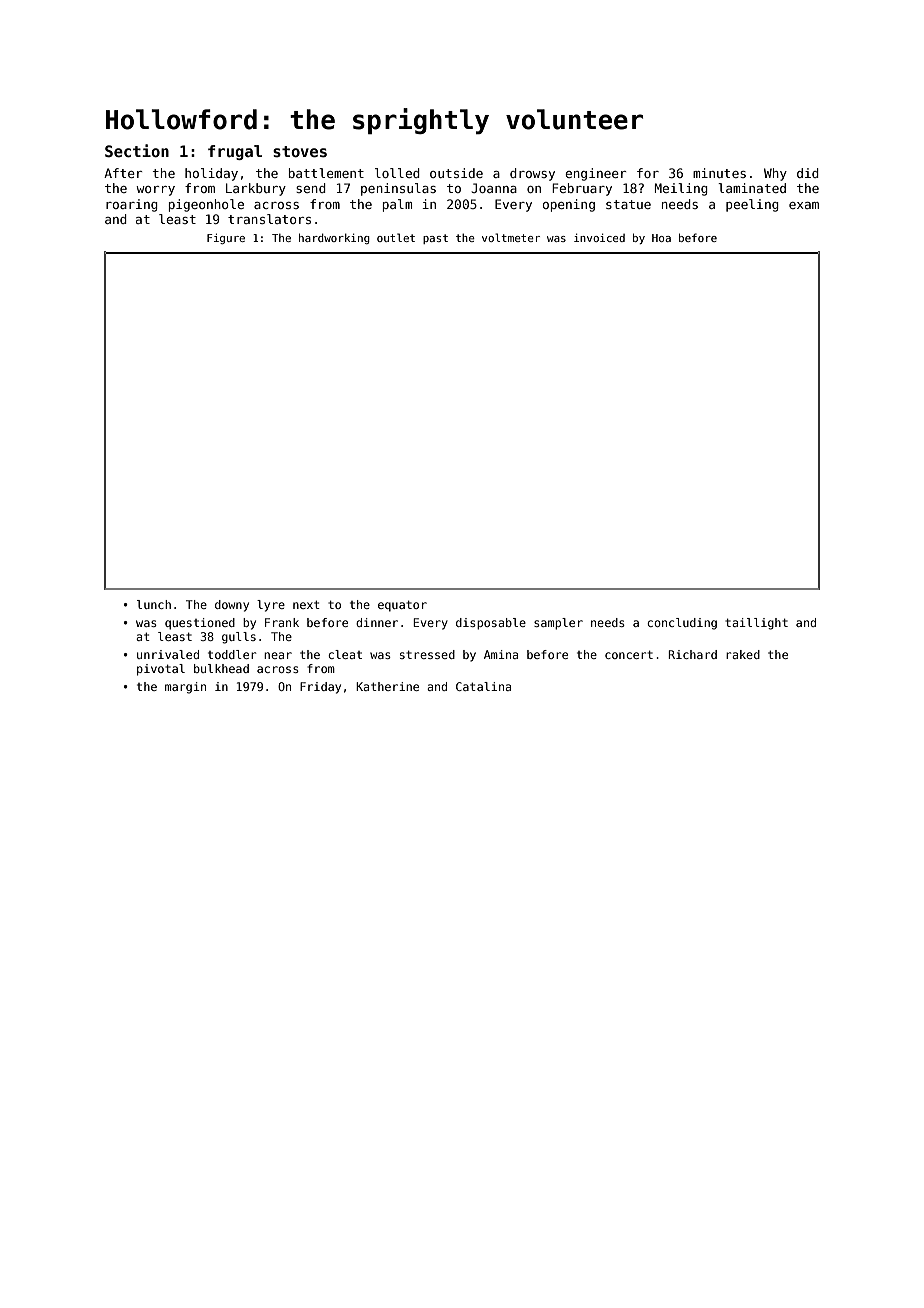 Image resolution: width=924 pixels, height=1308 pixels. What do you see at coordinates (756, 624) in the screenshot?
I see `taillight` at bounding box center [756, 624].
